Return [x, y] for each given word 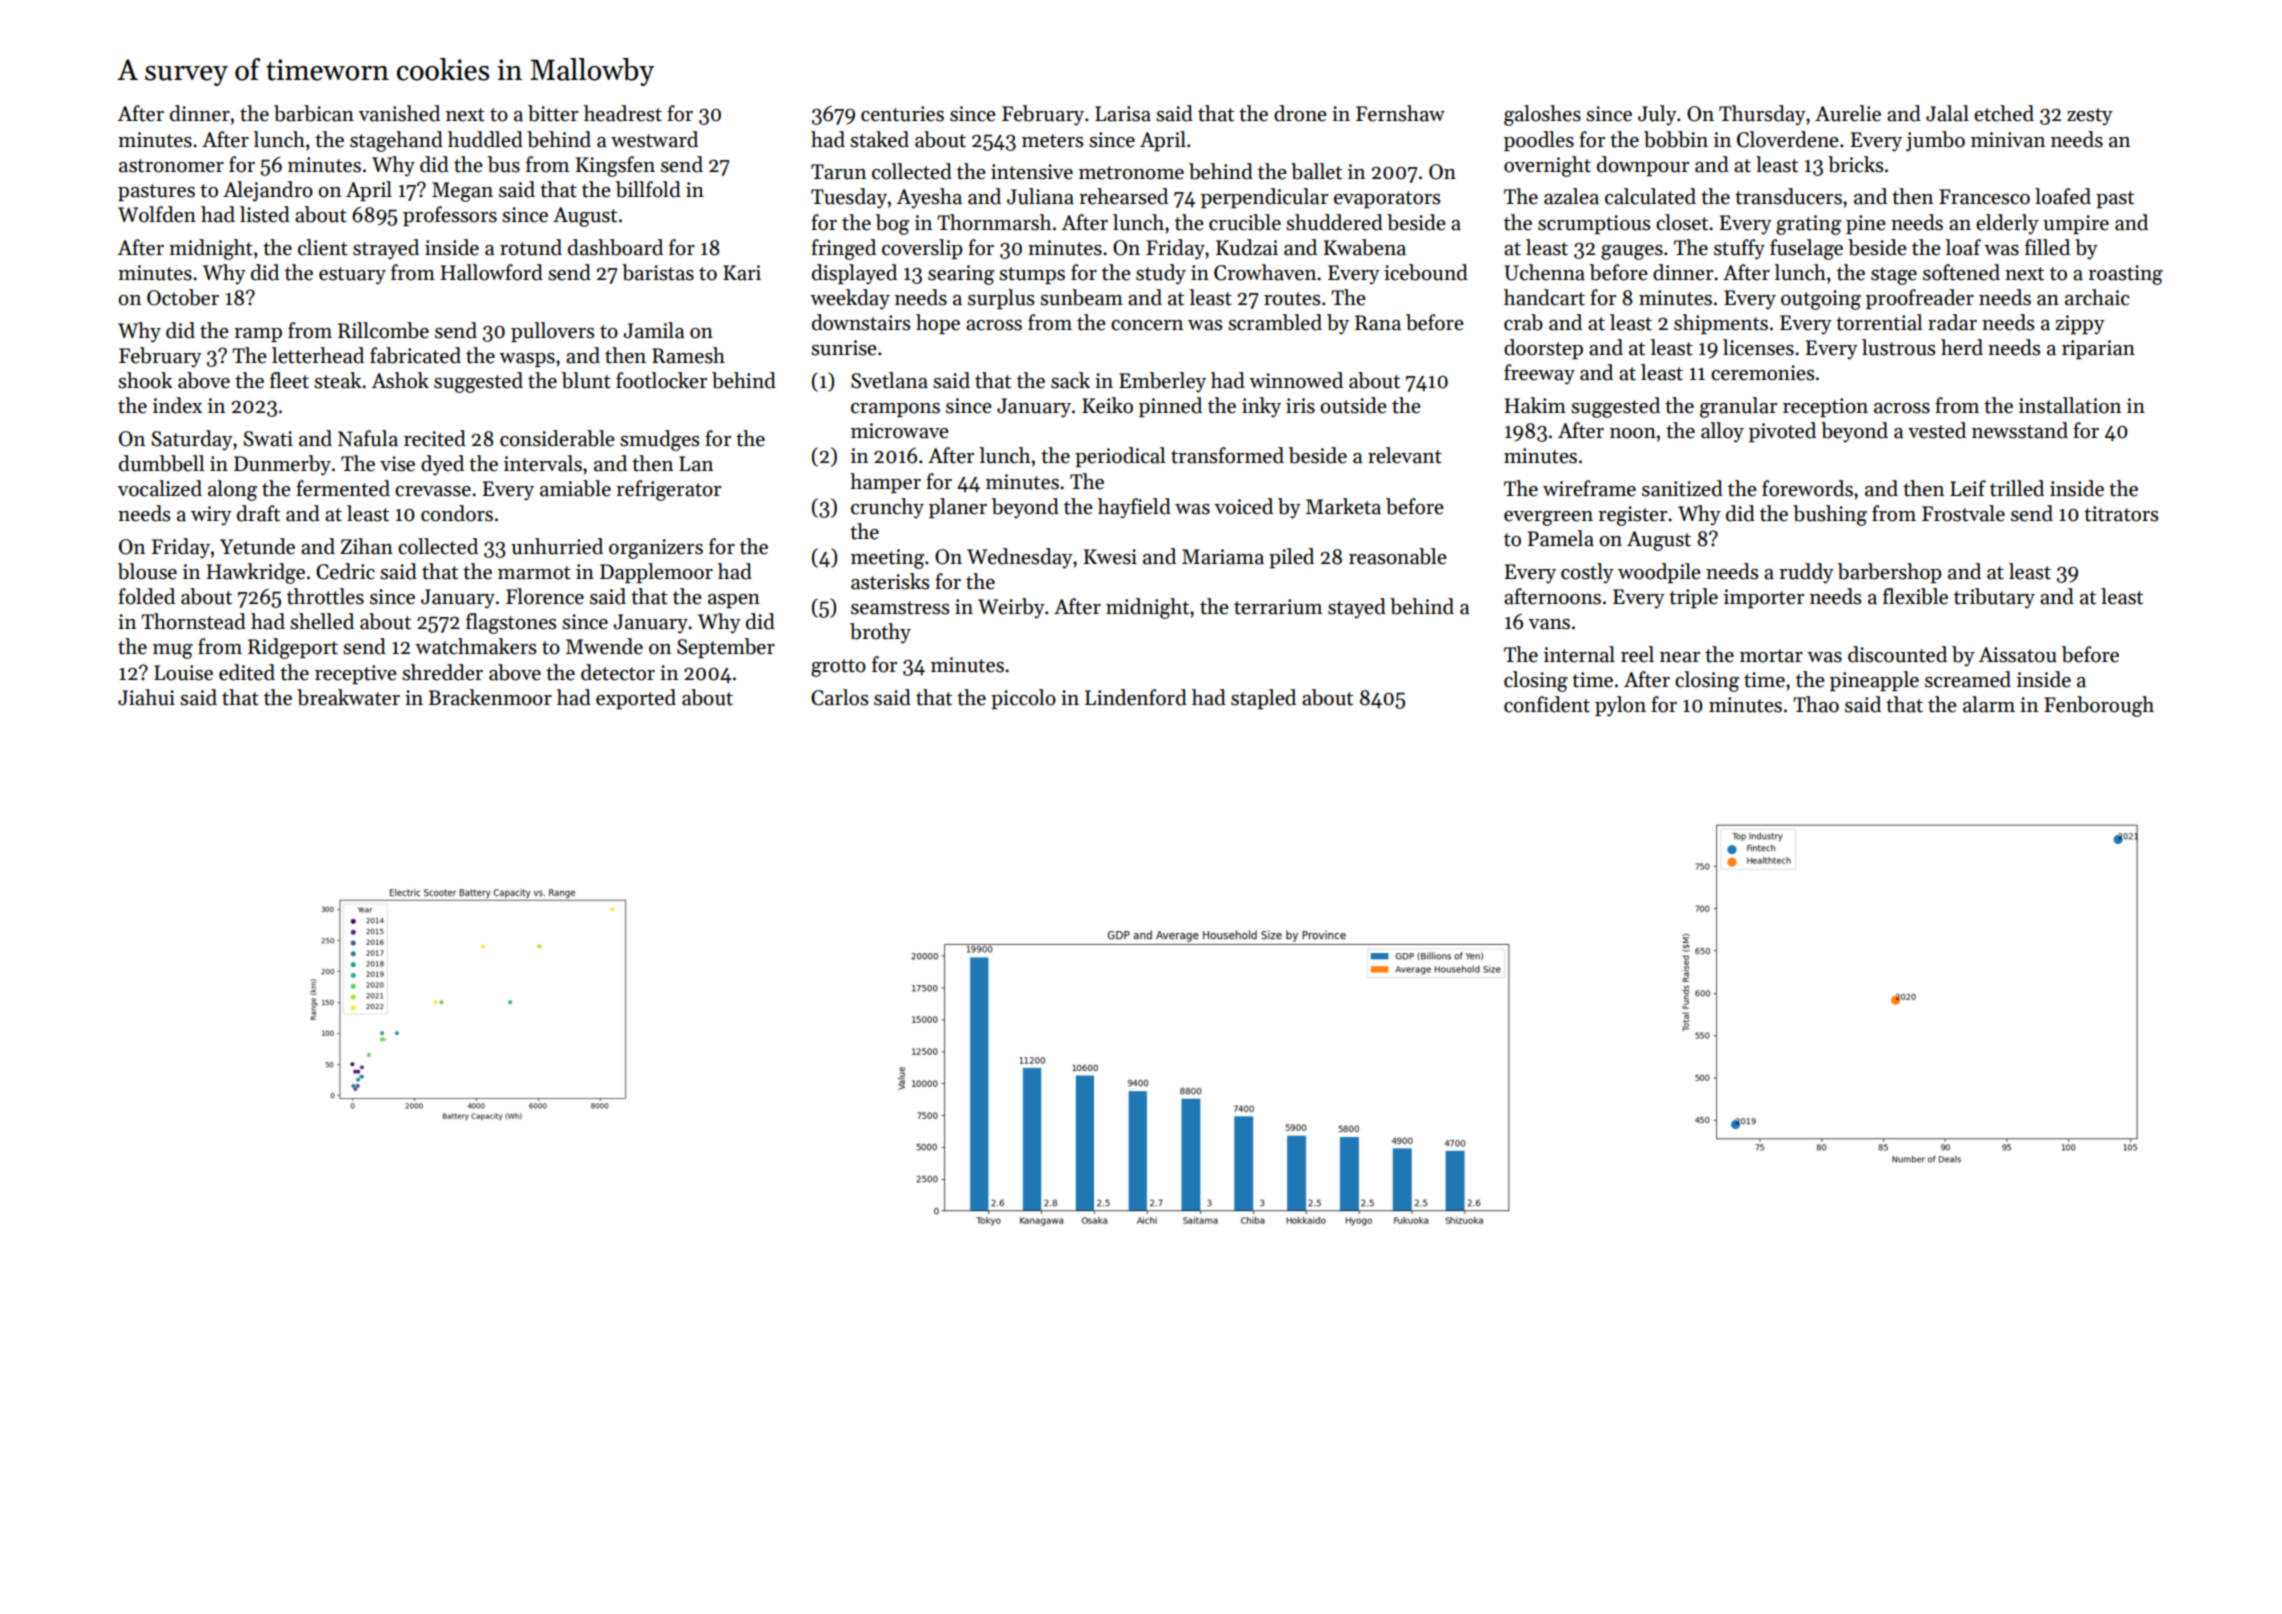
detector [618, 672]
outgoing [1821, 300]
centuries [902, 114]
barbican [314, 113]
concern [1147, 325]
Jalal [1947, 113]
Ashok [400, 380]
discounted [1897, 654]
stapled [1263, 699]
